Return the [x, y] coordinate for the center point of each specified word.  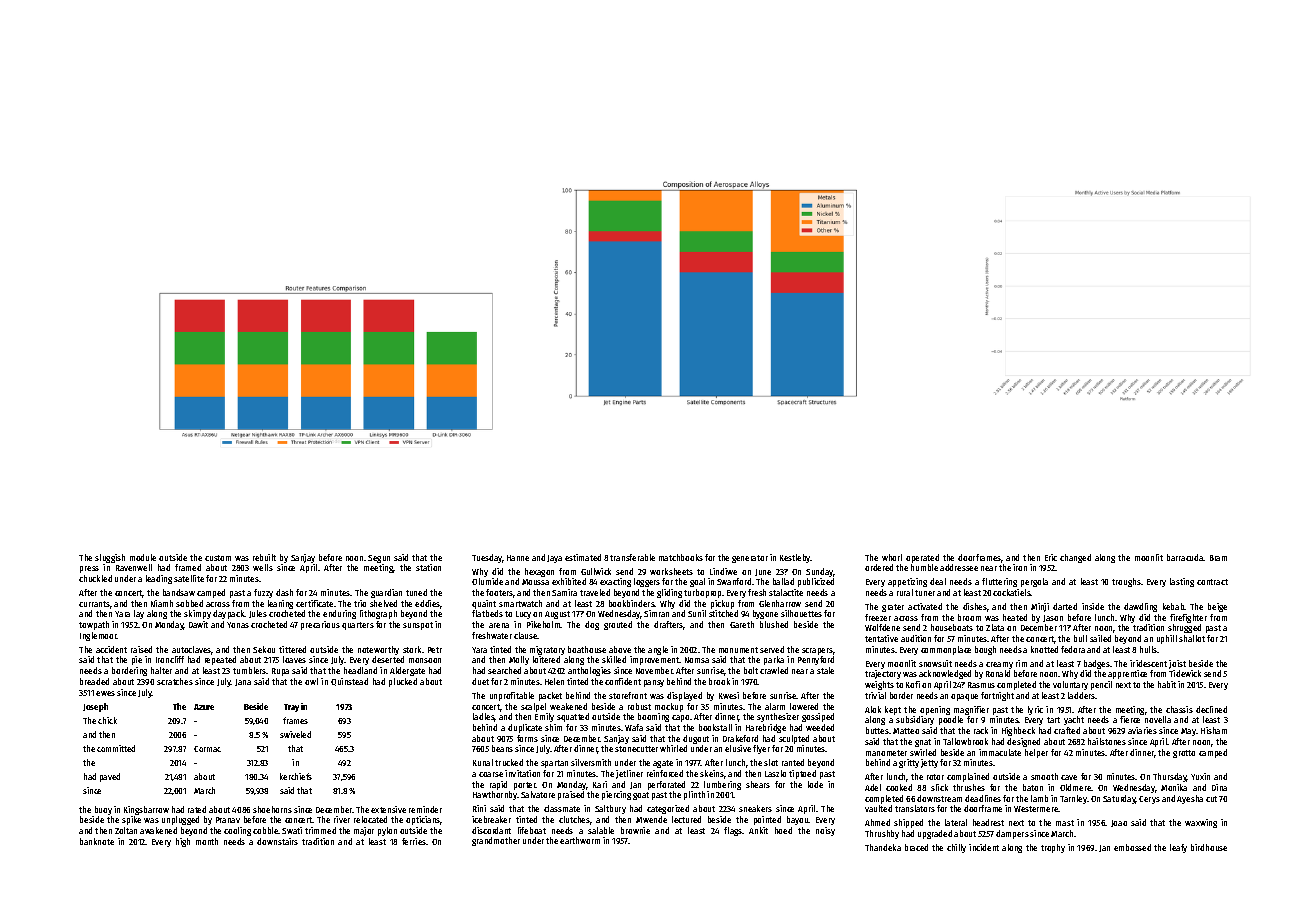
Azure [204, 707]
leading [159, 579]
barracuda [1185, 557]
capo [680, 718]
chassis [1179, 709]
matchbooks [681, 557]
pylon [387, 831]
